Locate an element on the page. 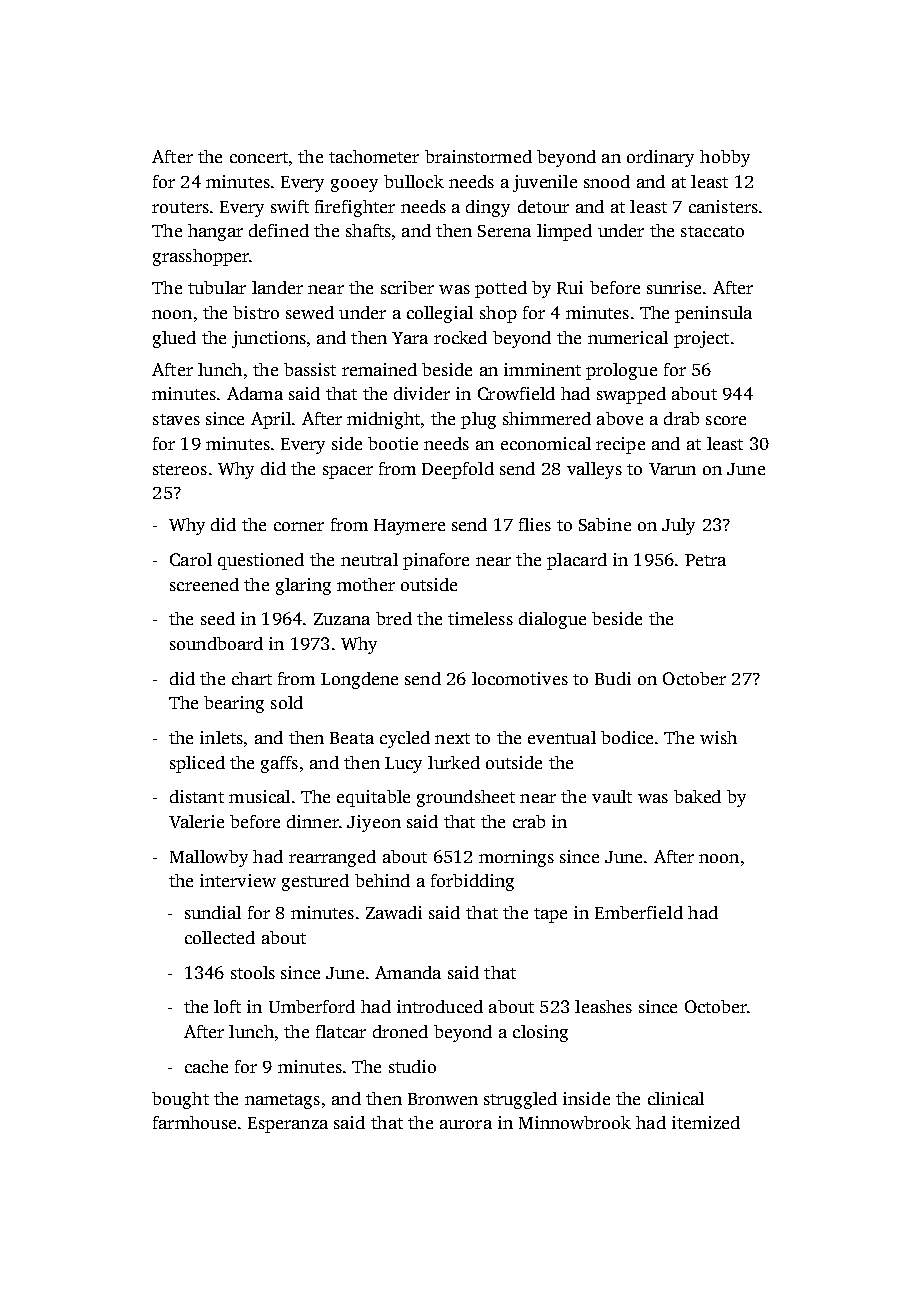 The width and height of the image is (924, 1311). struggled is located at coordinates (520, 1100).
